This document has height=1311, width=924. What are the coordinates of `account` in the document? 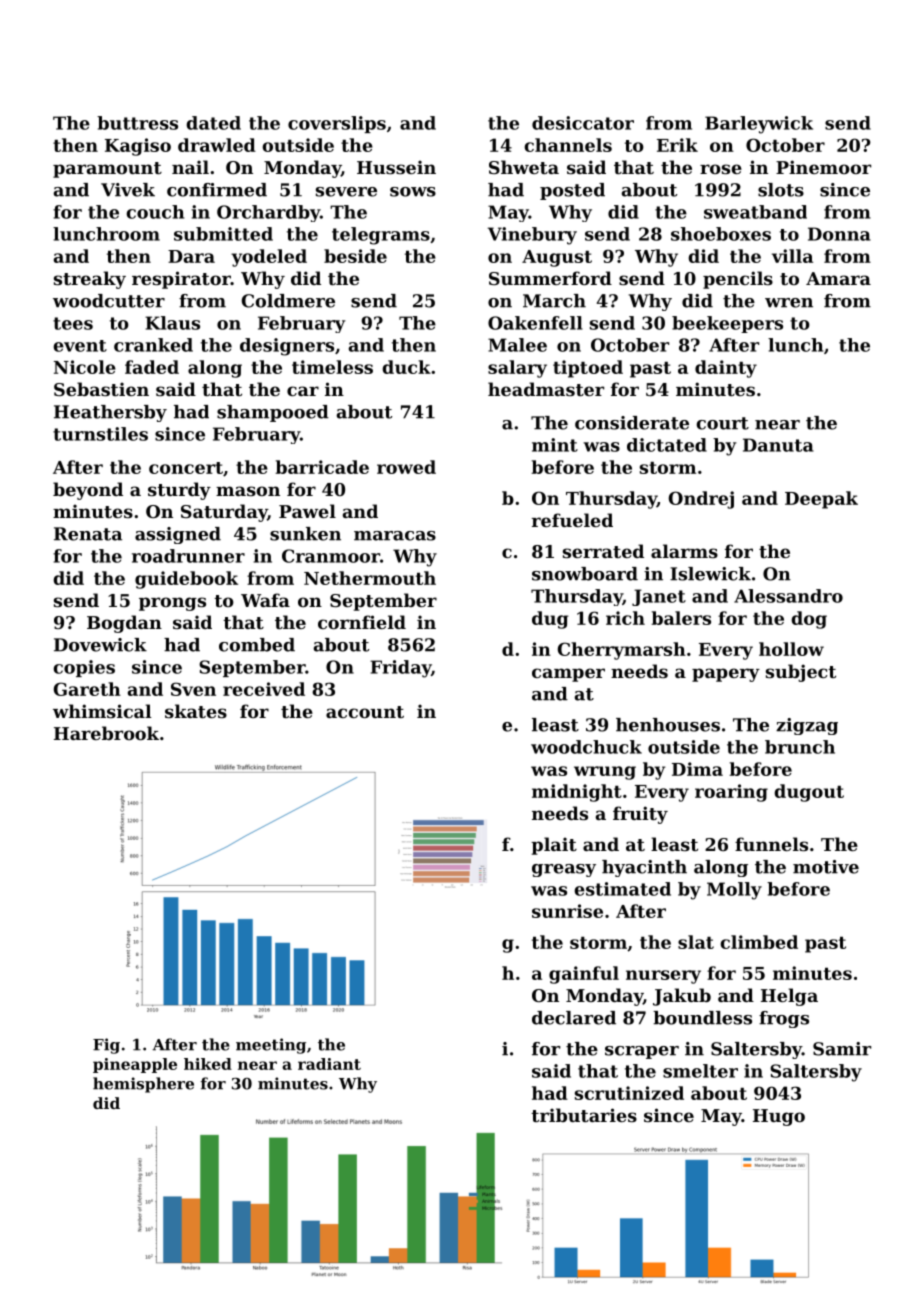 It's located at (365, 712).
